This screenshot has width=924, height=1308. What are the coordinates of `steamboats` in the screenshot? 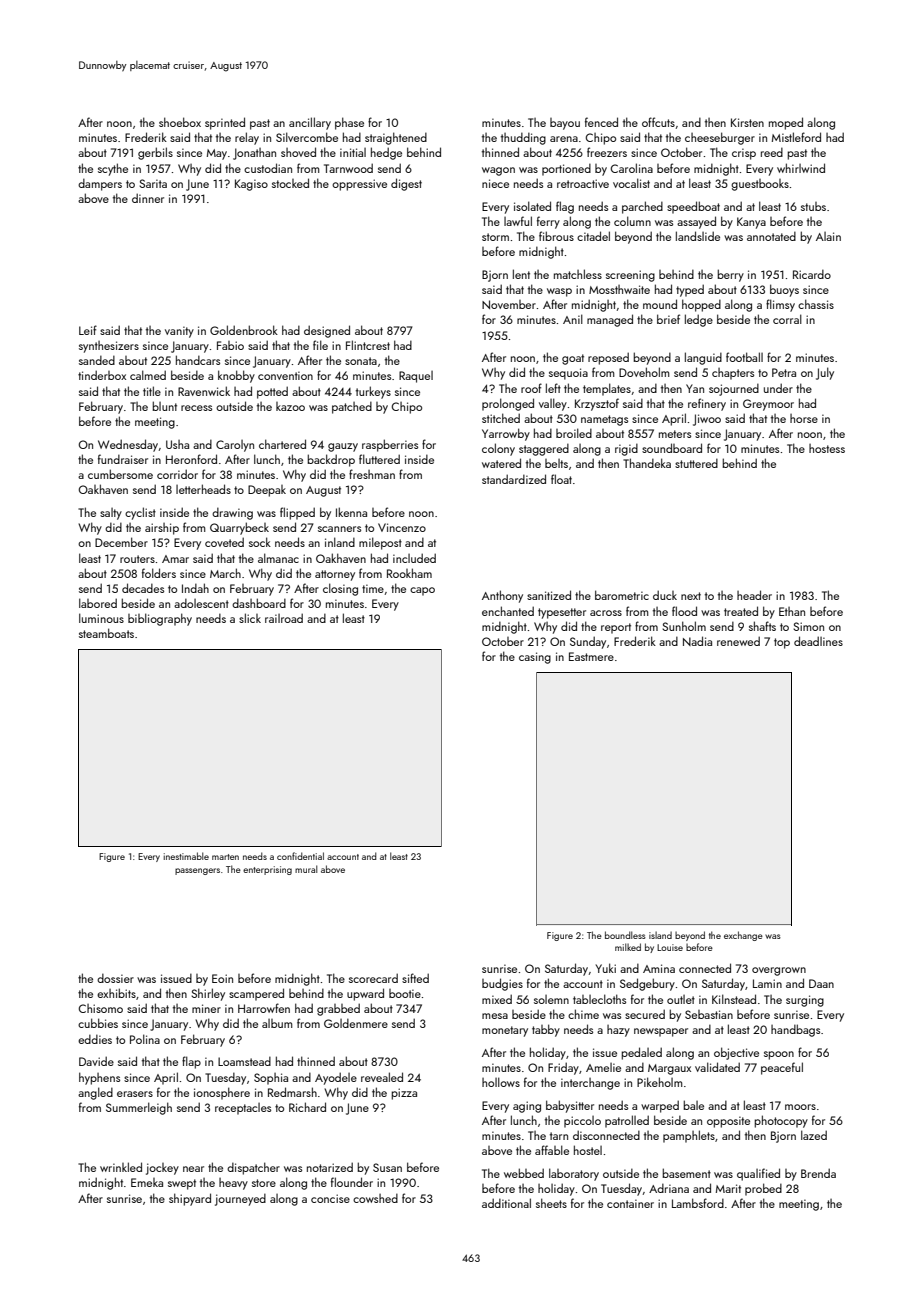 It's located at (106, 633).
